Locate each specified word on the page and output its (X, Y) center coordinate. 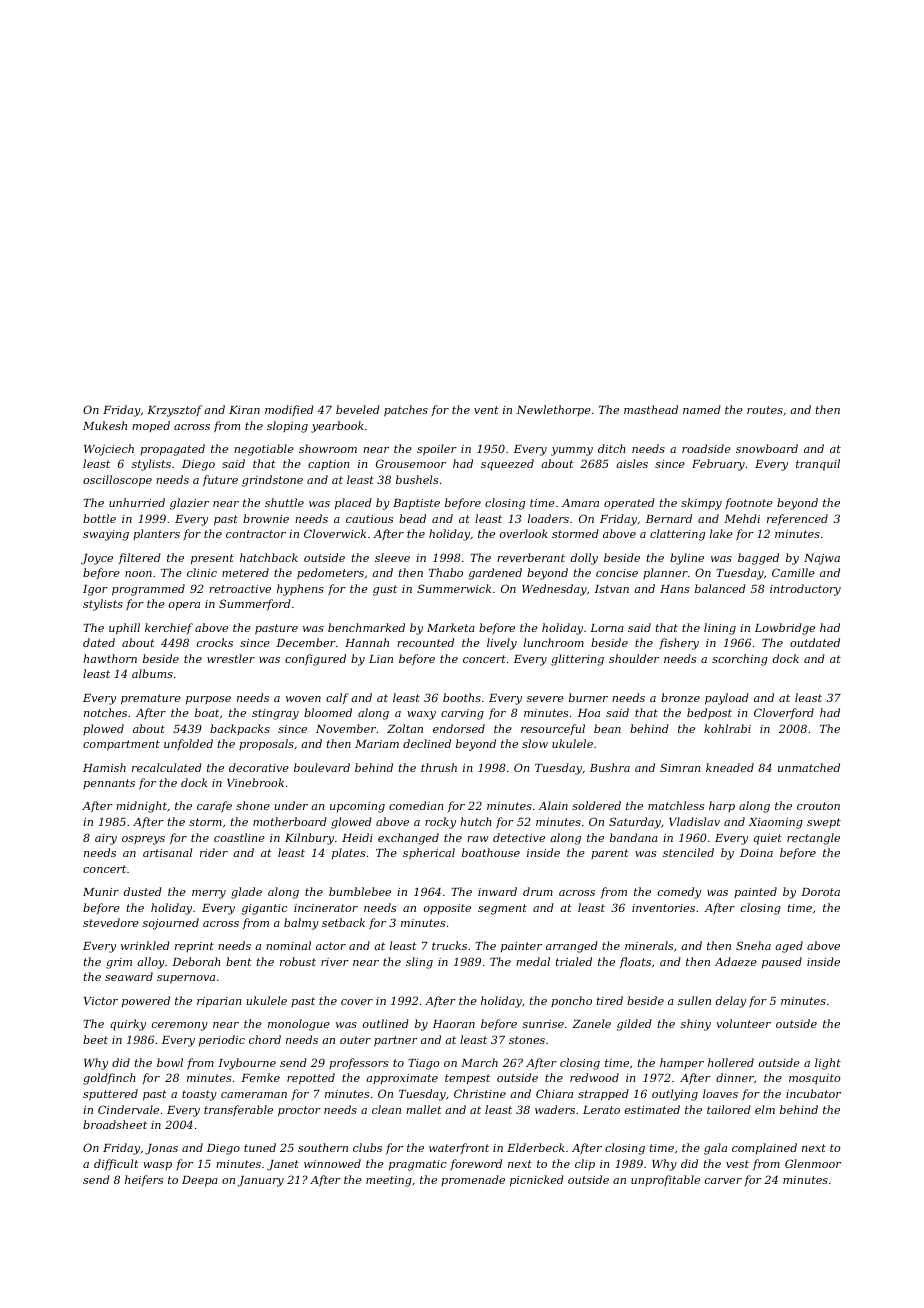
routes (765, 410)
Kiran (244, 410)
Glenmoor (813, 1163)
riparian (219, 1002)
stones (527, 1040)
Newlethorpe (554, 410)
